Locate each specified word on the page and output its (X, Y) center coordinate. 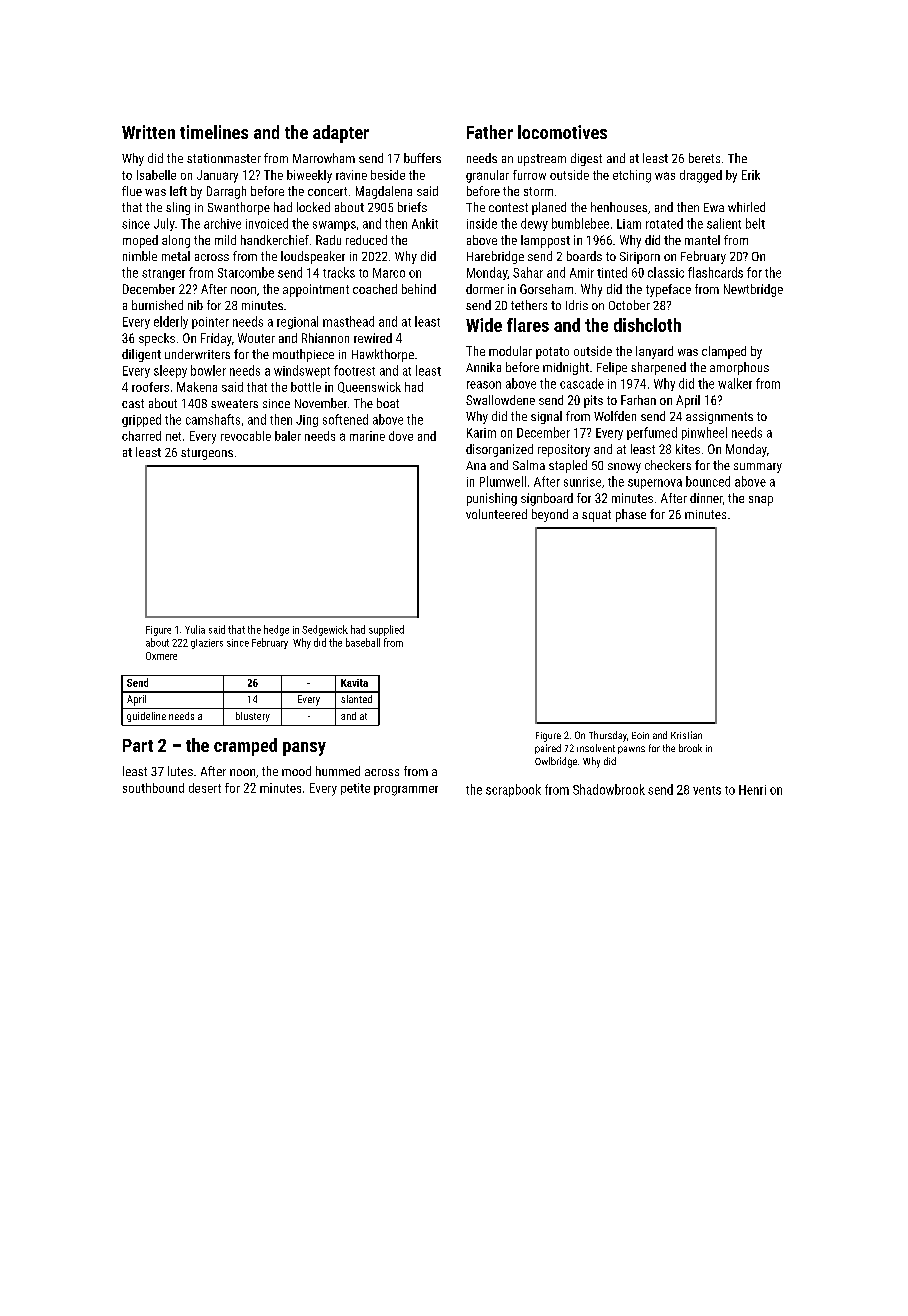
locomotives (562, 132)
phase (631, 515)
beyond (550, 515)
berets (704, 158)
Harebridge (495, 257)
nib (195, 305)
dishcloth (647, 325)
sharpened (658, 368)
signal (546, 417)
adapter (341, 134)
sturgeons (207, 454)
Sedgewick (325, 630)
